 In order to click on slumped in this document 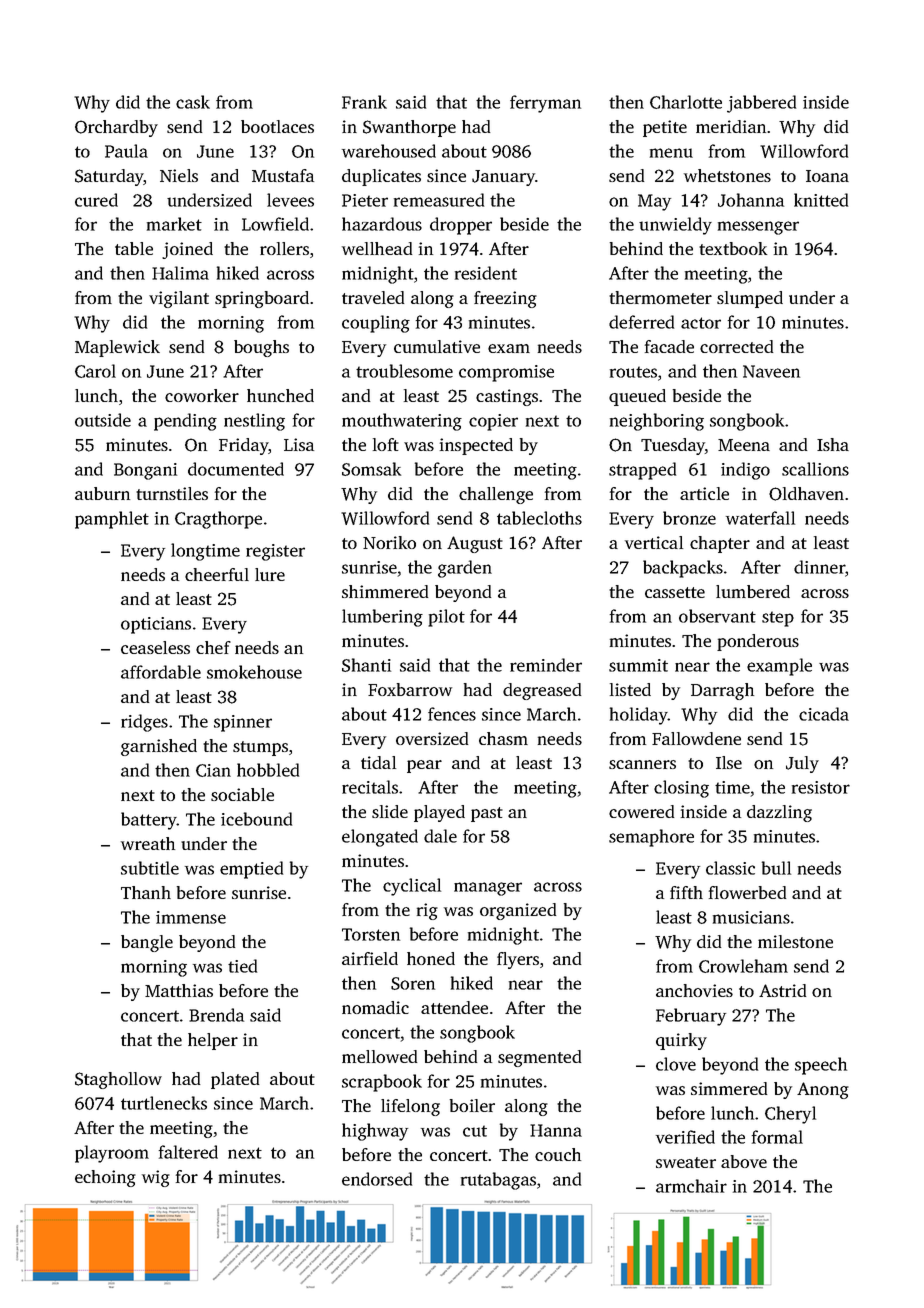, I will do `click(750, 299)`.
